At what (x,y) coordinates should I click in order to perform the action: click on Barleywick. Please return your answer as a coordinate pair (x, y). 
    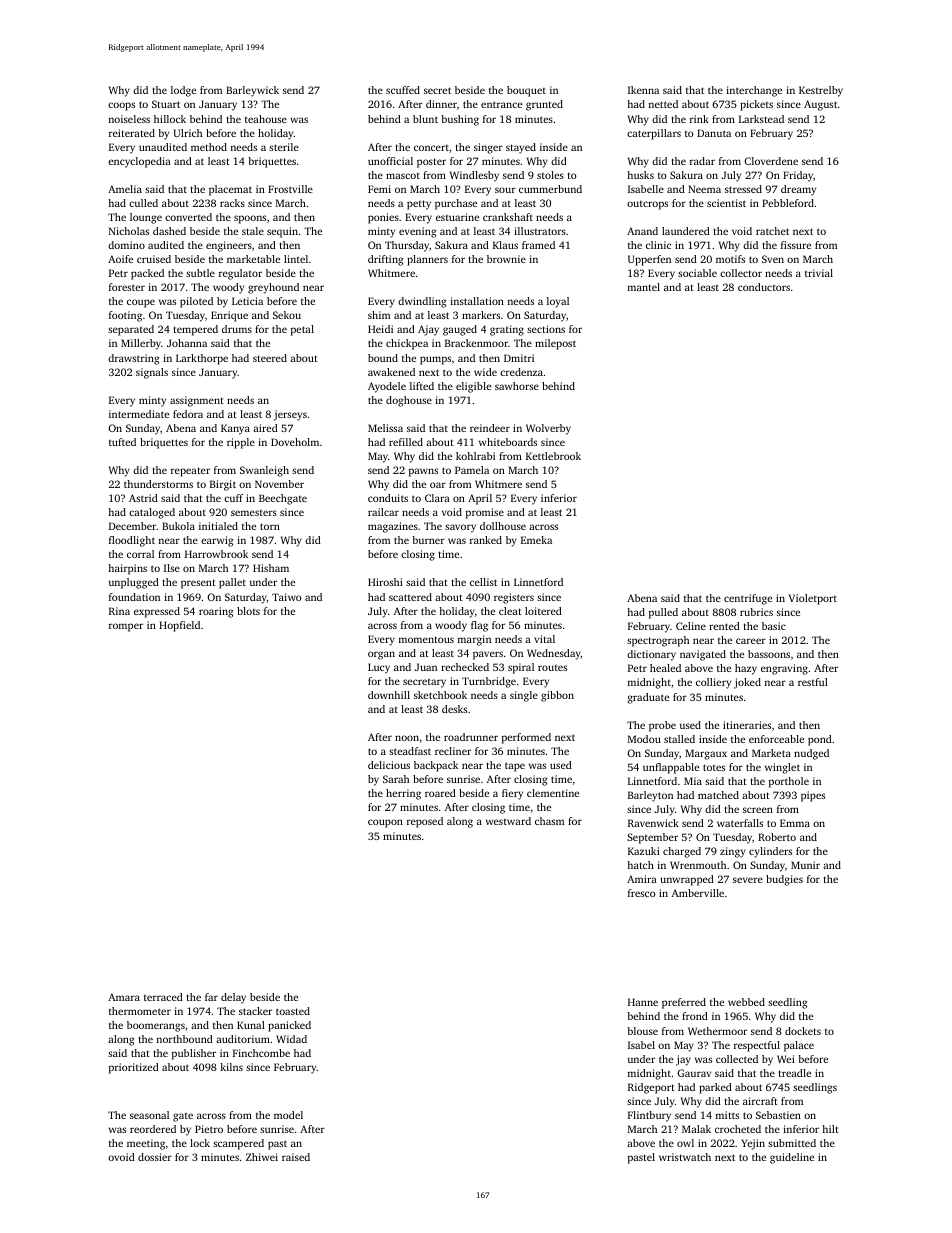
    Looking at the image, I should click on (252, 91).
